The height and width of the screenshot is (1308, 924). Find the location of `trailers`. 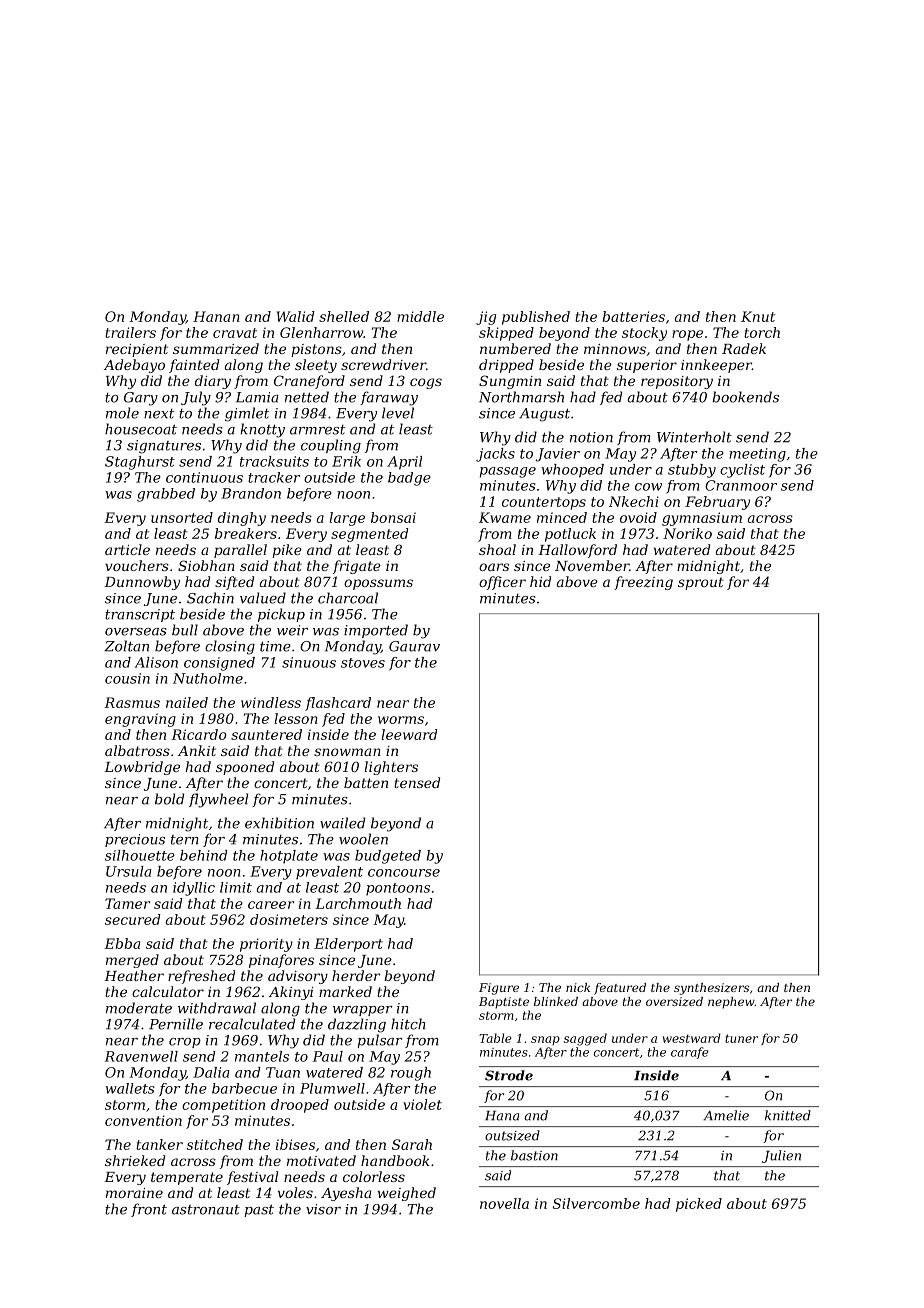

trailers is located at coordinates (130, 332).
